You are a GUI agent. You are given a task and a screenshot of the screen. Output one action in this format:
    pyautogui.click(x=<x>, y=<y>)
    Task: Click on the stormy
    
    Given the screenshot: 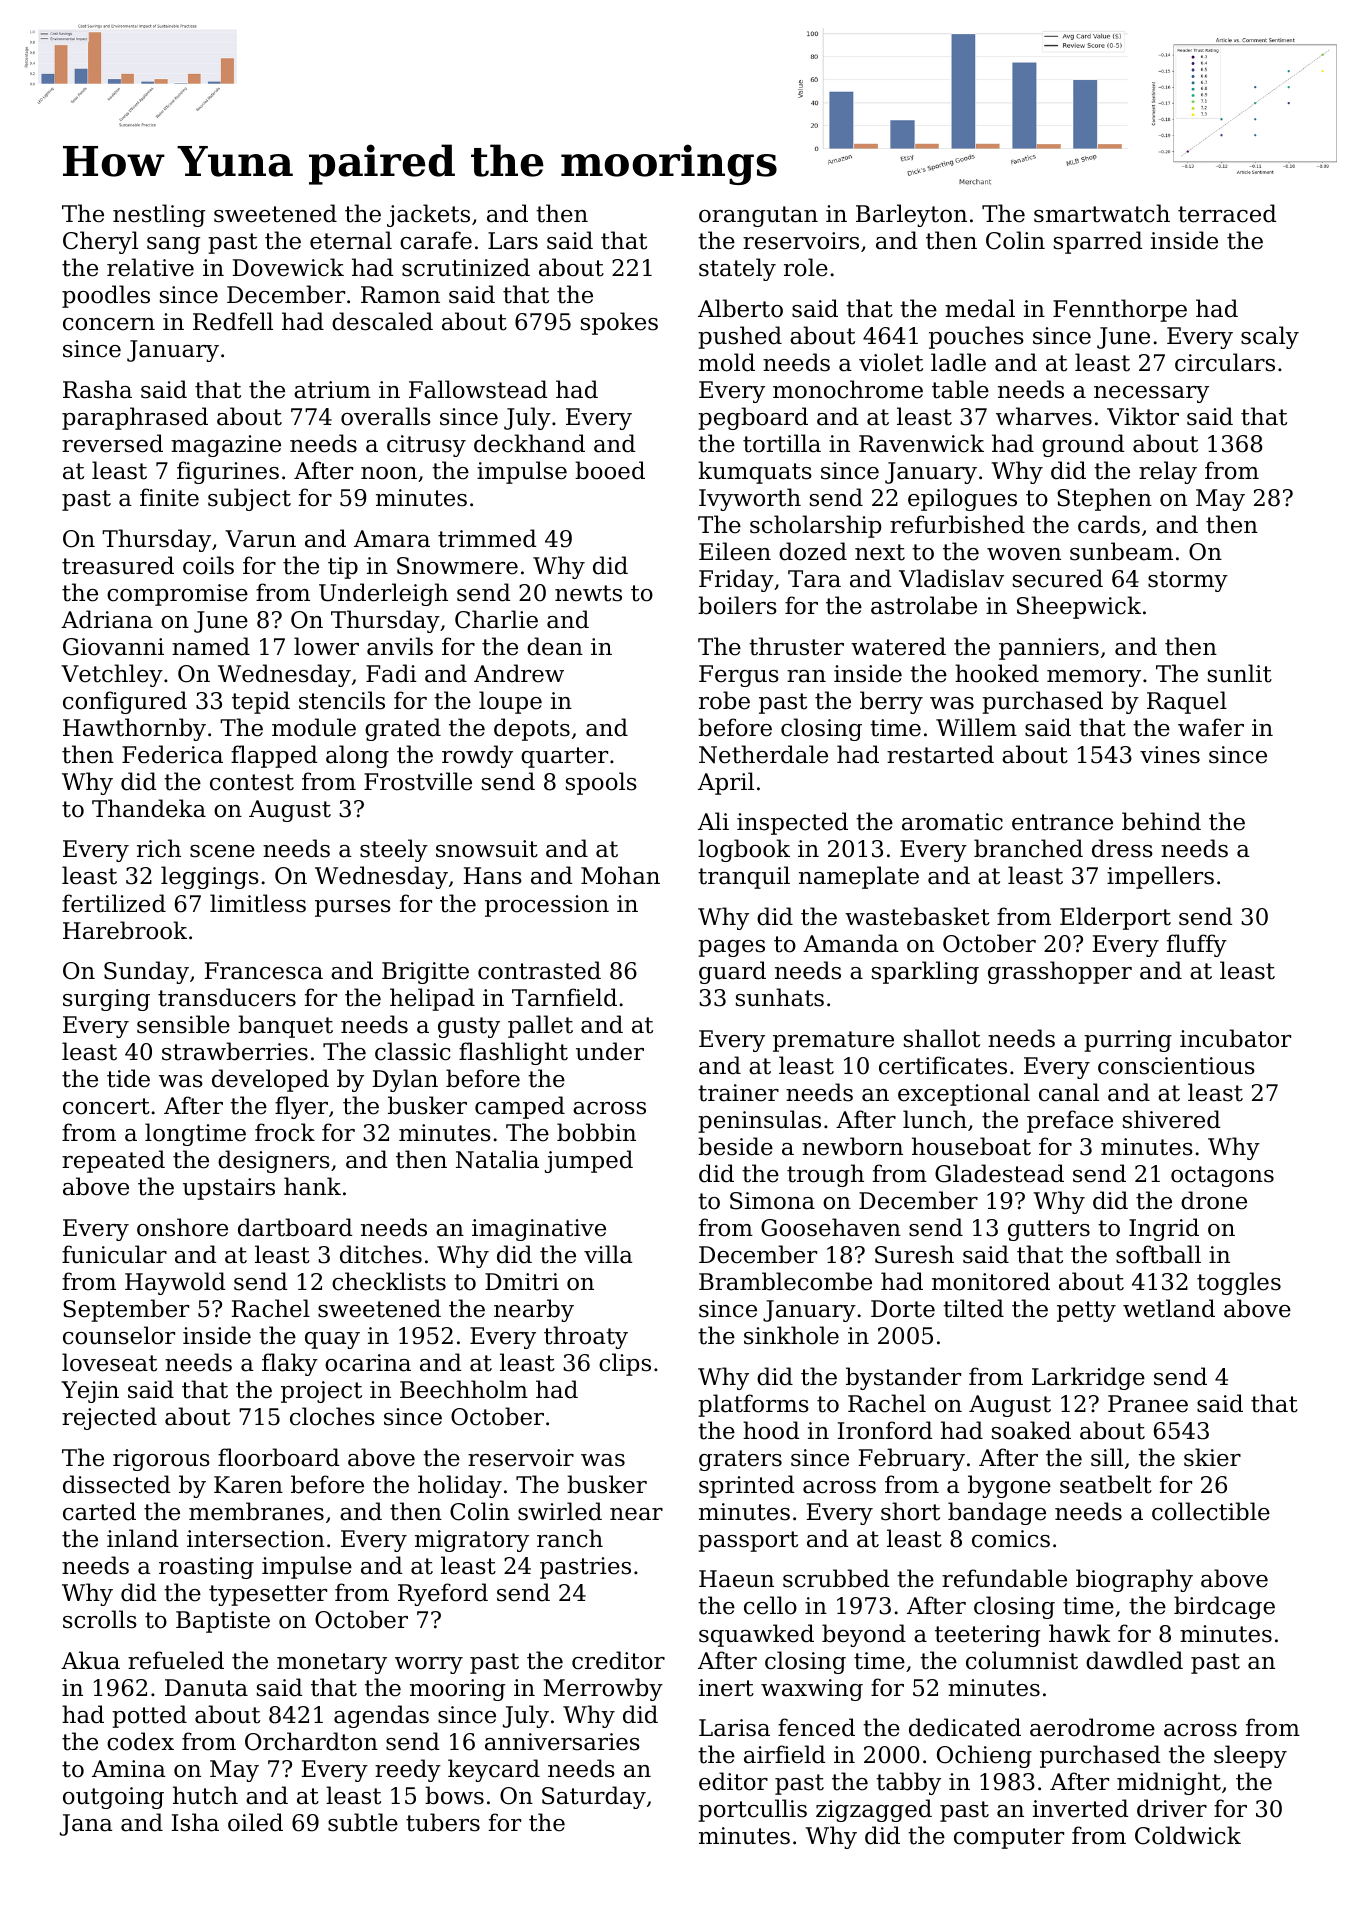 What is the action you would take?
    pyautogui.click(x=1188, y=581)
